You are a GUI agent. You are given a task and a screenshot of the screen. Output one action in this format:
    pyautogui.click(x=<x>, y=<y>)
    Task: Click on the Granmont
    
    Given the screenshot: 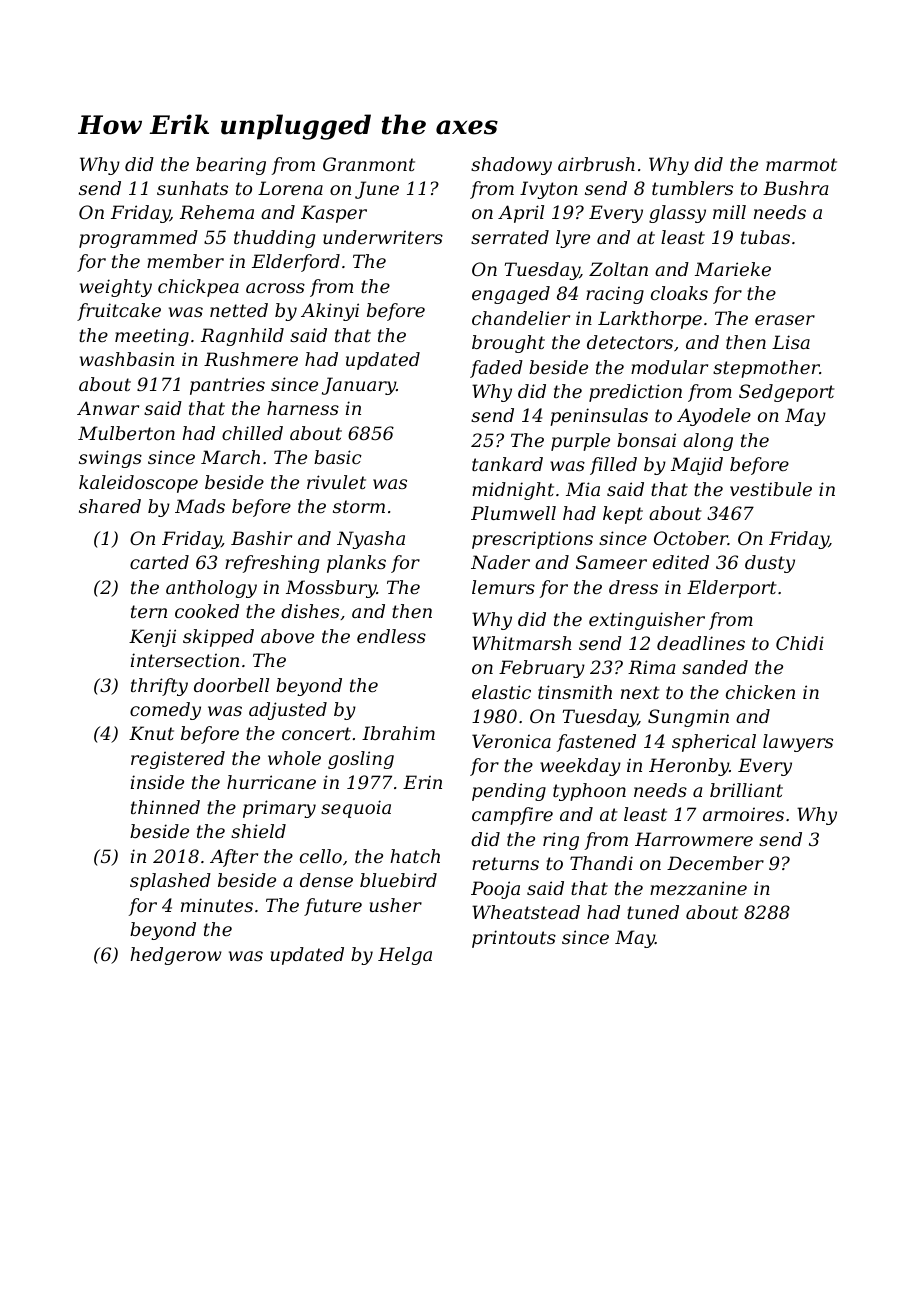 What is the action you would take?
    pyautogui.click(x=369, y=164)
